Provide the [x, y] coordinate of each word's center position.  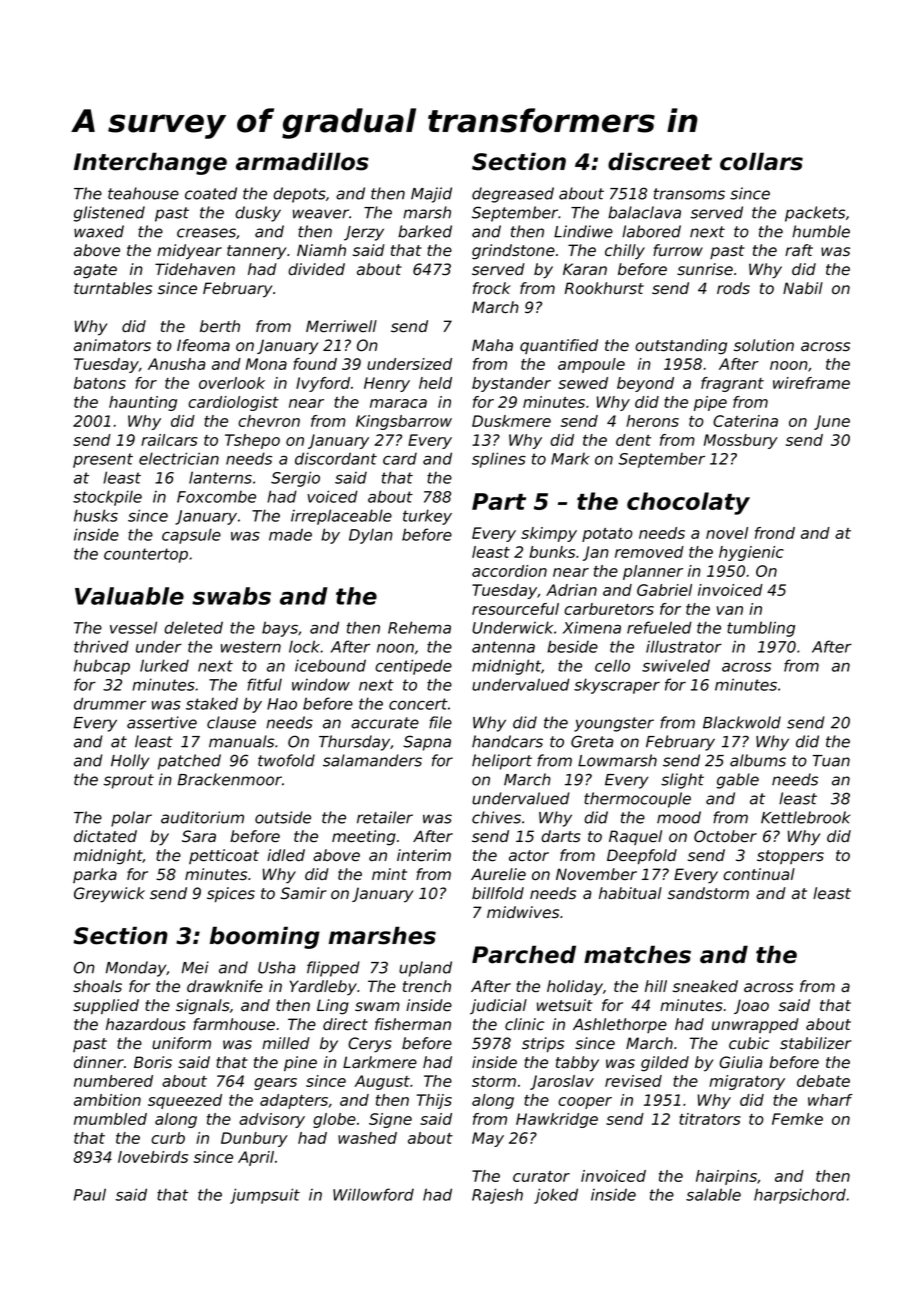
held [435, 383]
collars [761, 161]
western [251, 647]
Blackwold [742, 722]
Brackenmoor [230, 779]
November [596, 874]
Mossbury [741, 441]
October [725, 836]
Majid [431, 195]
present [103, 460]
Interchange [150, 163]
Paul [90, 1194]
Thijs [434, 1101]
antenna [503, 647]
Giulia [740, 1062]
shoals [97, 986]
